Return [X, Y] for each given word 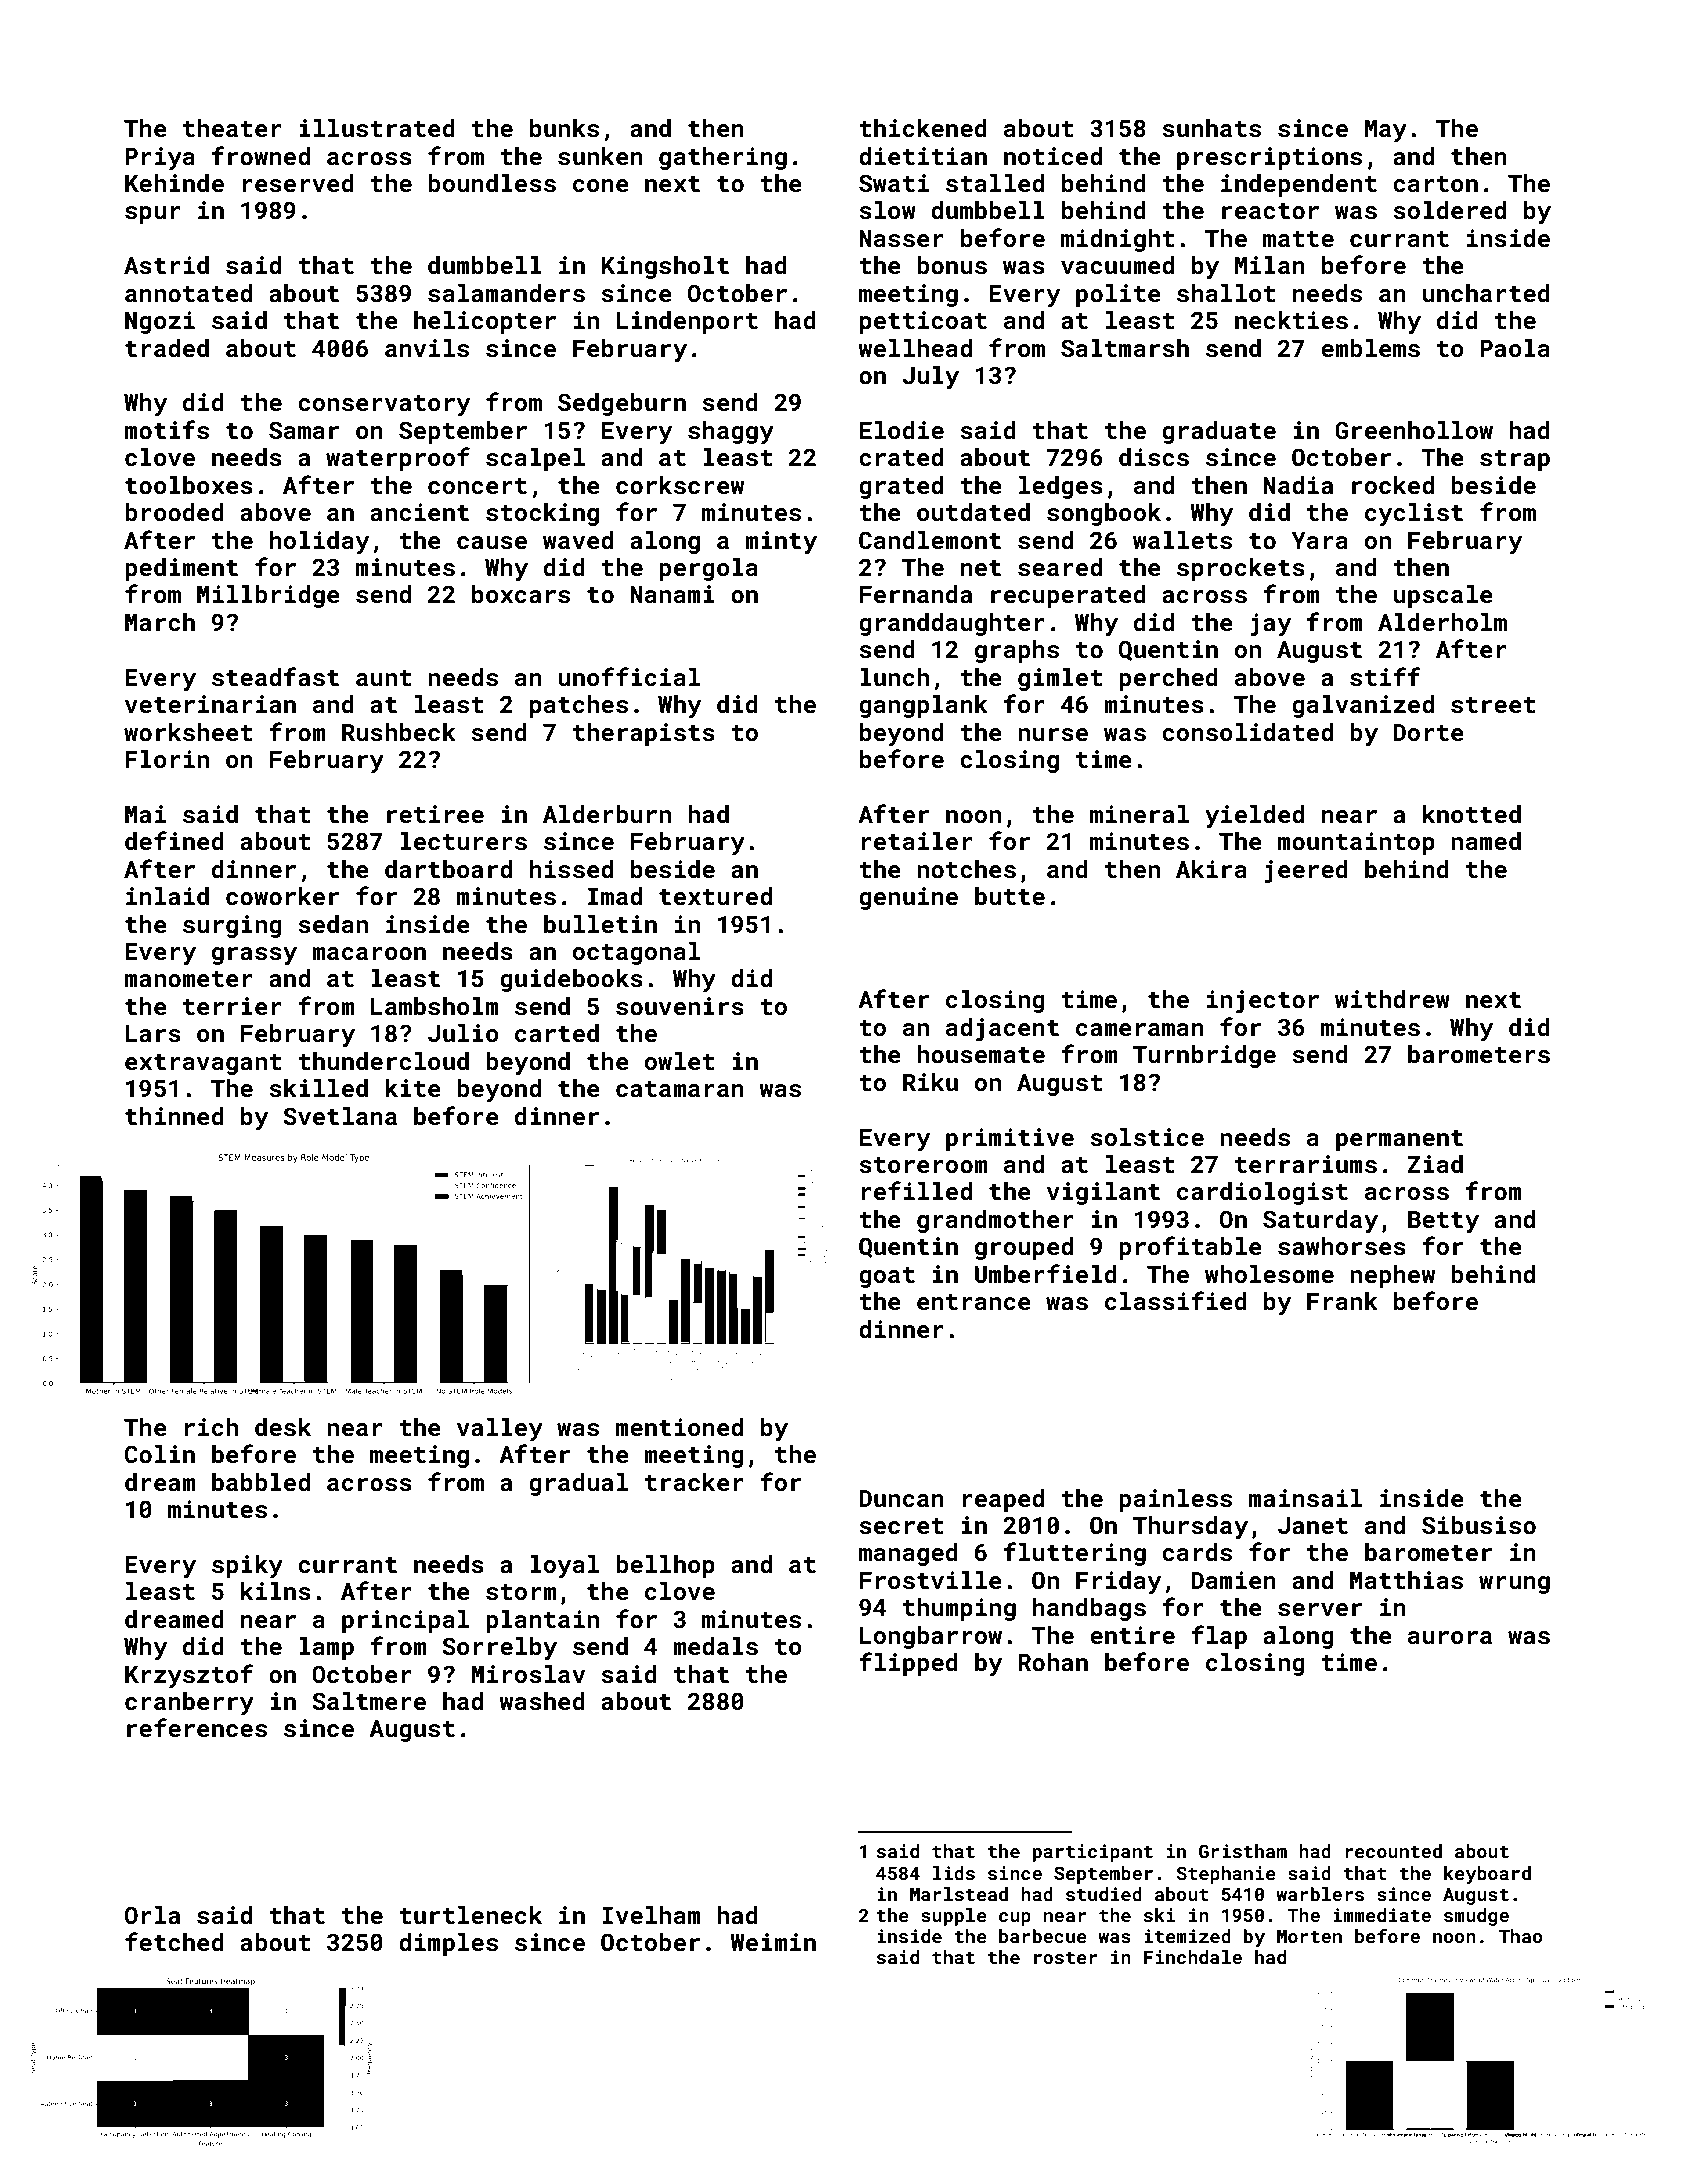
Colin [160, 1454]
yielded [1254, 816]
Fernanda [916, 594]
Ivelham [651, 1915]
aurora [1450, 1637]
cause [492, 543]
